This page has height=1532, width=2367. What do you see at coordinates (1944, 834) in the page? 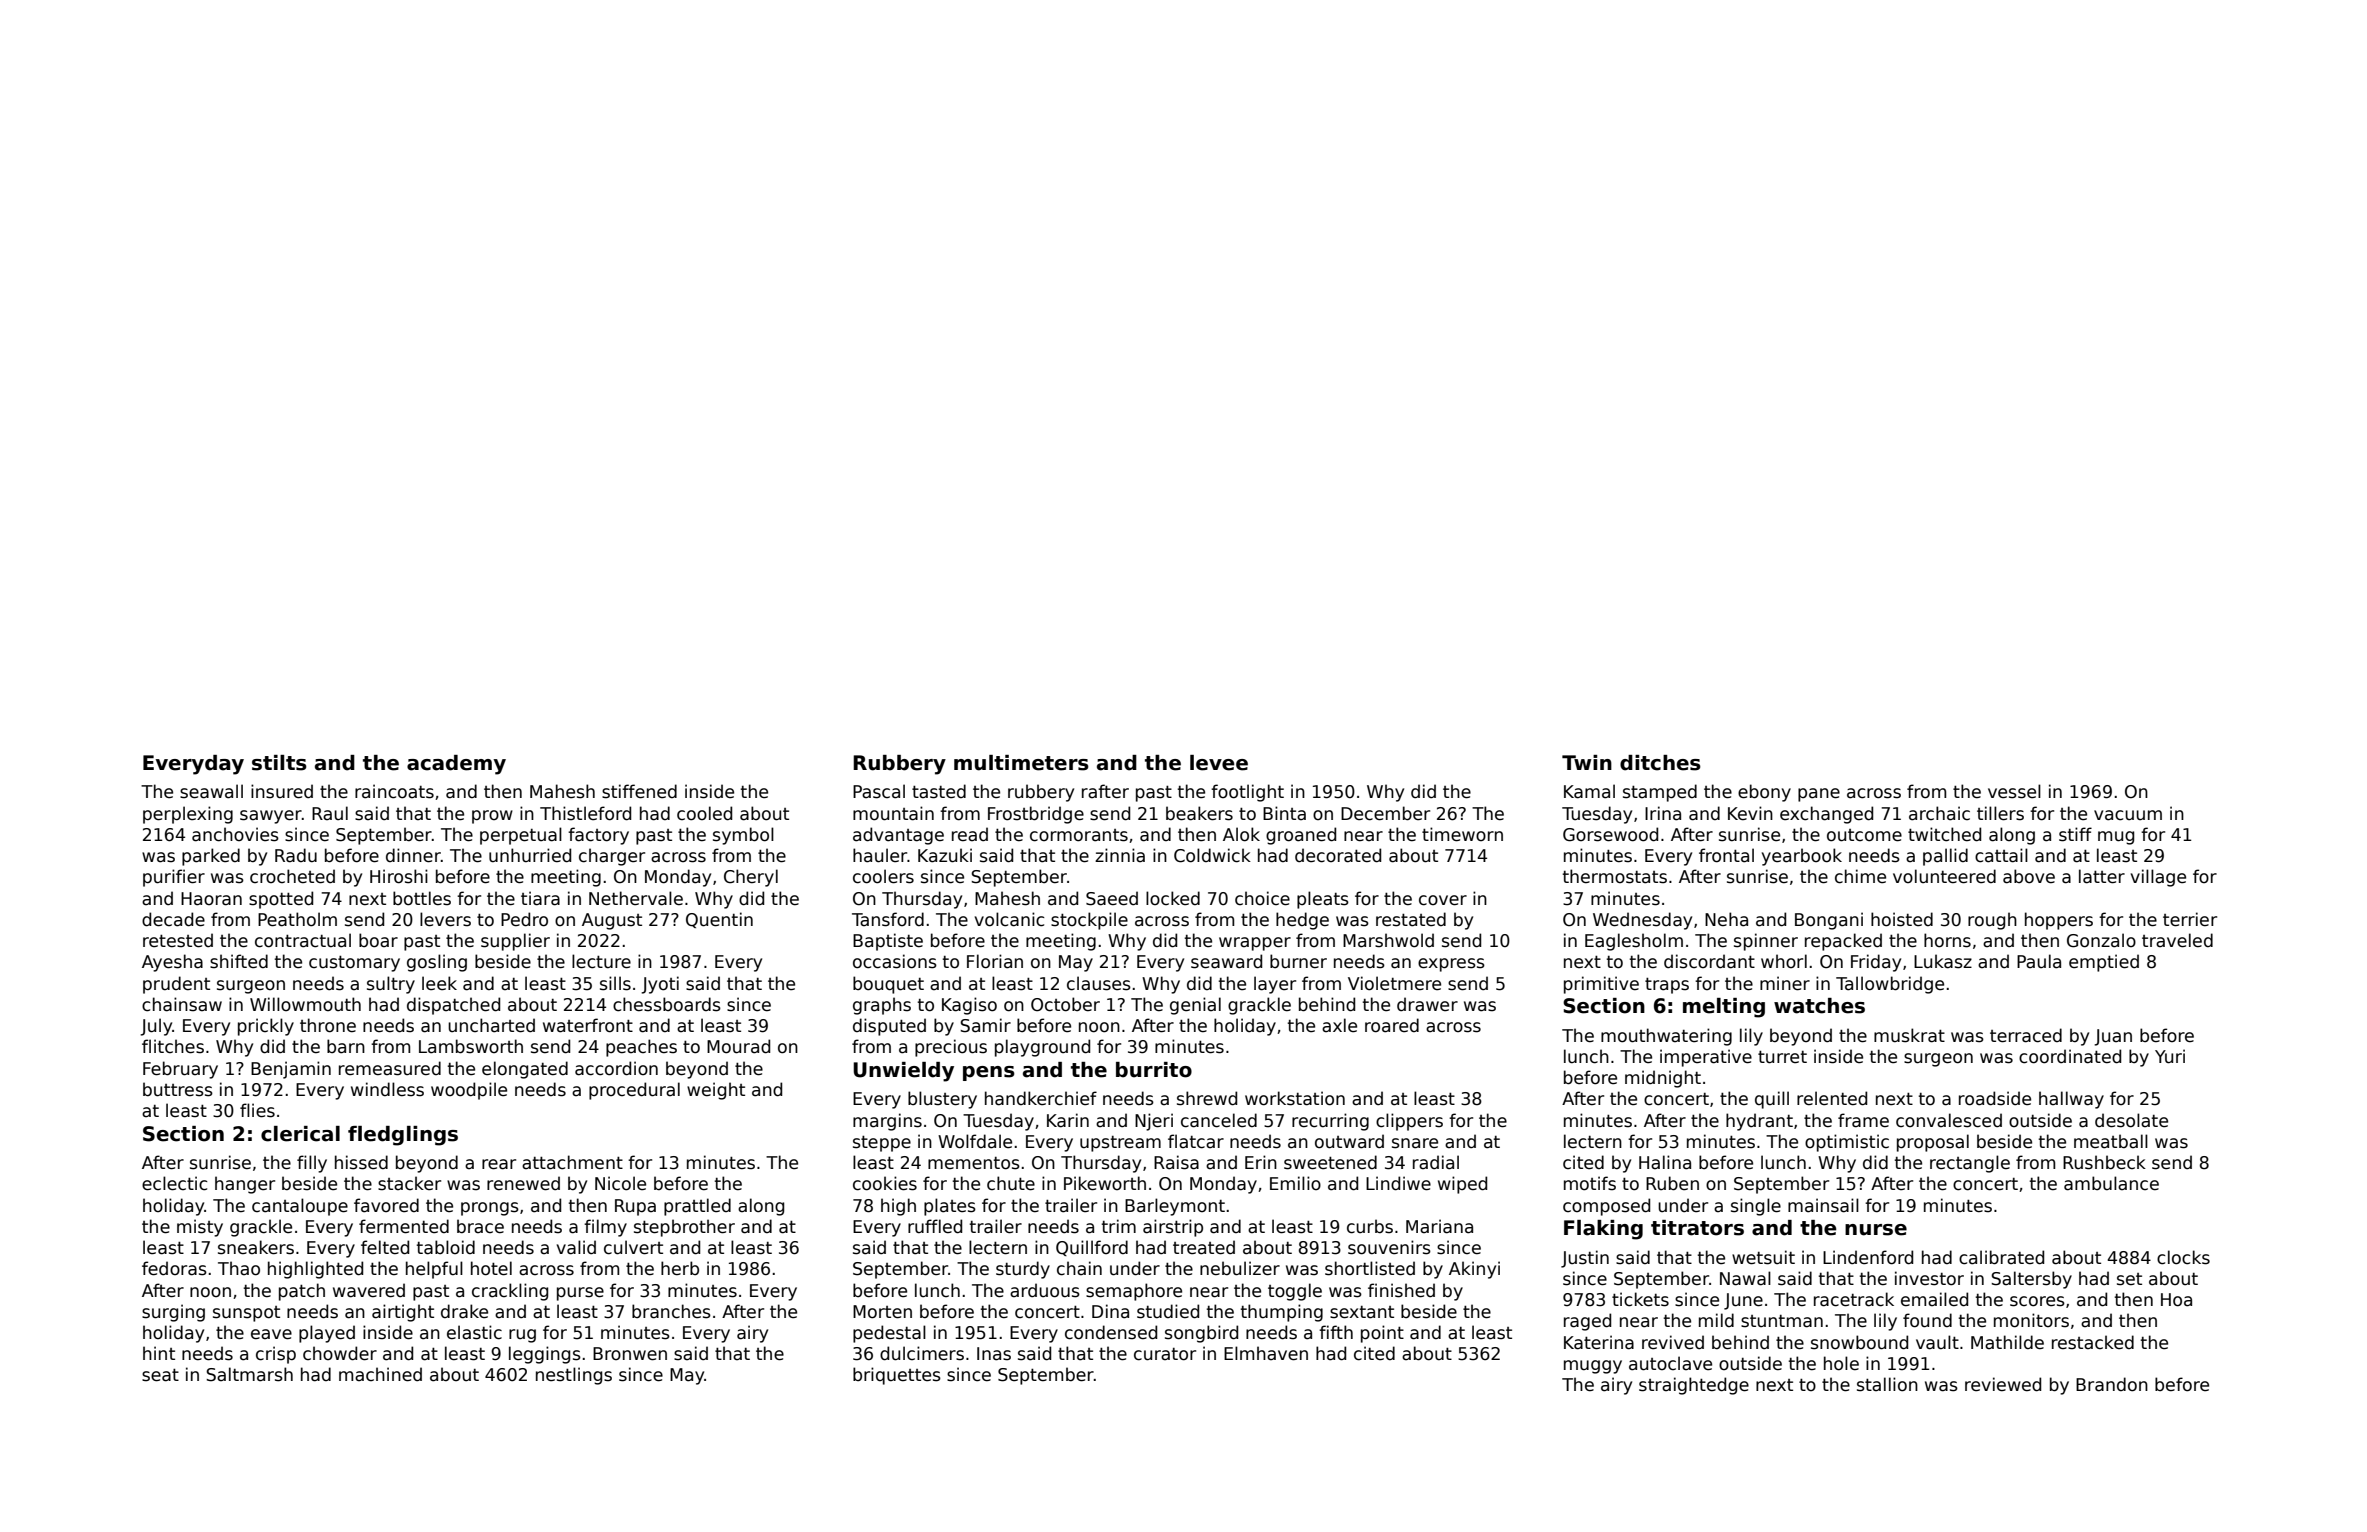
I see `twitched` at bounding box center [1944, 834].
